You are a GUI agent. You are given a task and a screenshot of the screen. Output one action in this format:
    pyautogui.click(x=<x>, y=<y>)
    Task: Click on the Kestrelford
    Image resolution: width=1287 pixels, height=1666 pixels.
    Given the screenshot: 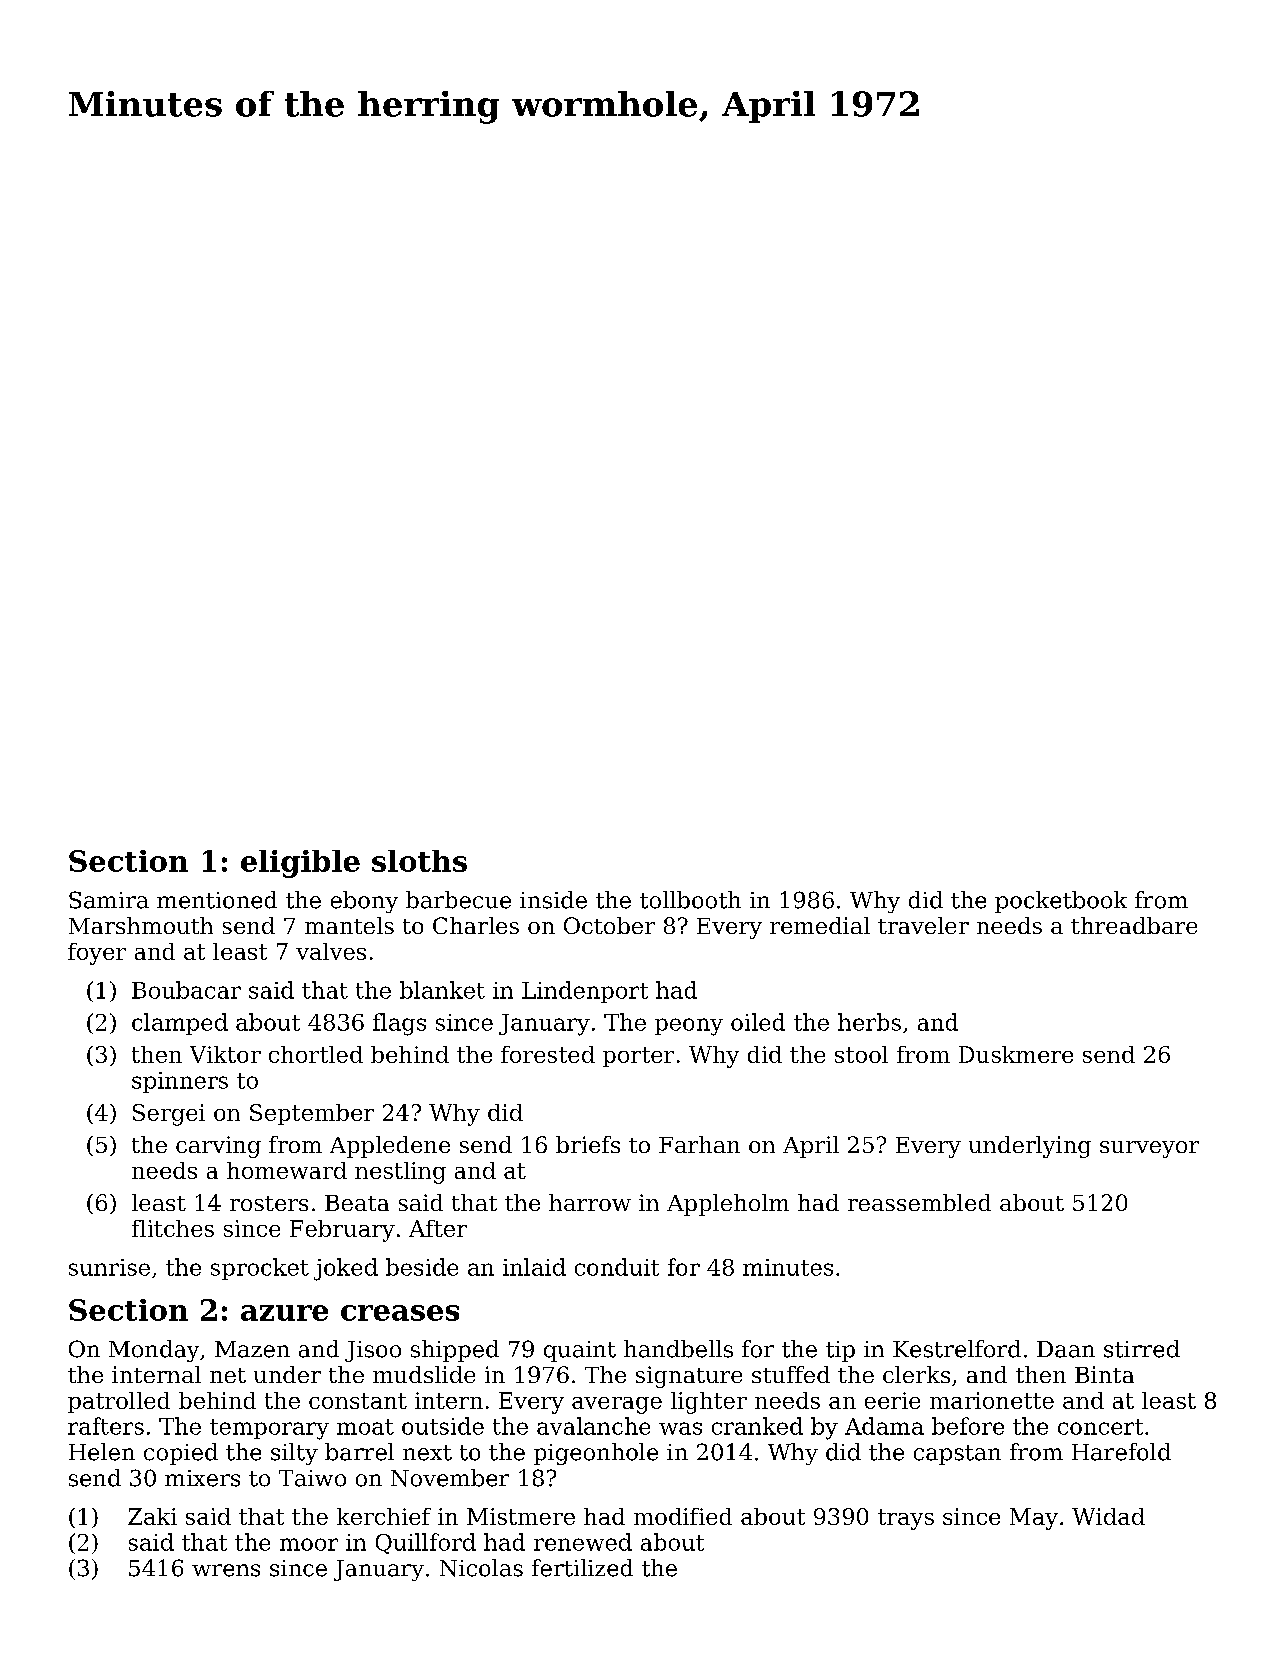 What is the action you would take?
    pyautogui.click(x=957, y=1349)
